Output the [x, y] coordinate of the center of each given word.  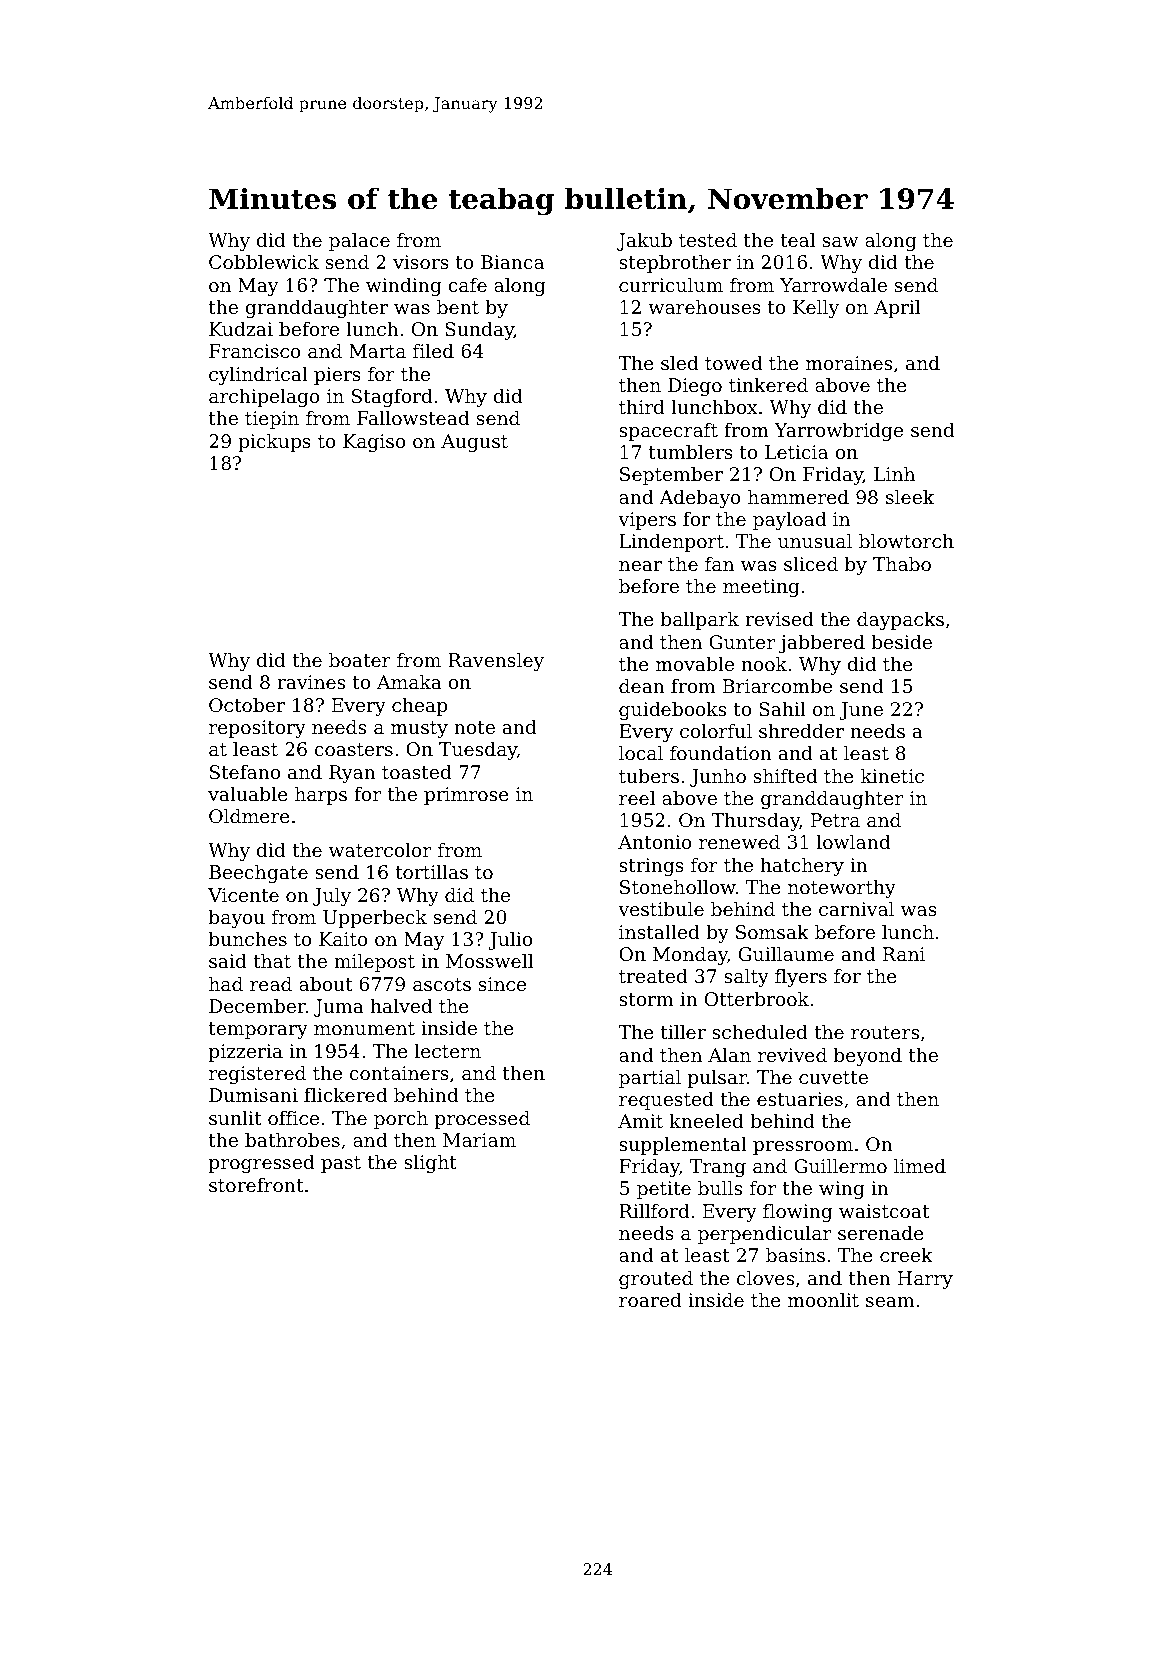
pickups [274, 442]
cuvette [833, 1077]
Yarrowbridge [838, 431]
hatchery [802, 866]
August [474, 443]
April [897, 308]
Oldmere [249, 815]
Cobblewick [264, 261]
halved [401, 1005]
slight [430, 1163]
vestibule [661, 908]
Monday [690, 955]
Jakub [644, 241]
